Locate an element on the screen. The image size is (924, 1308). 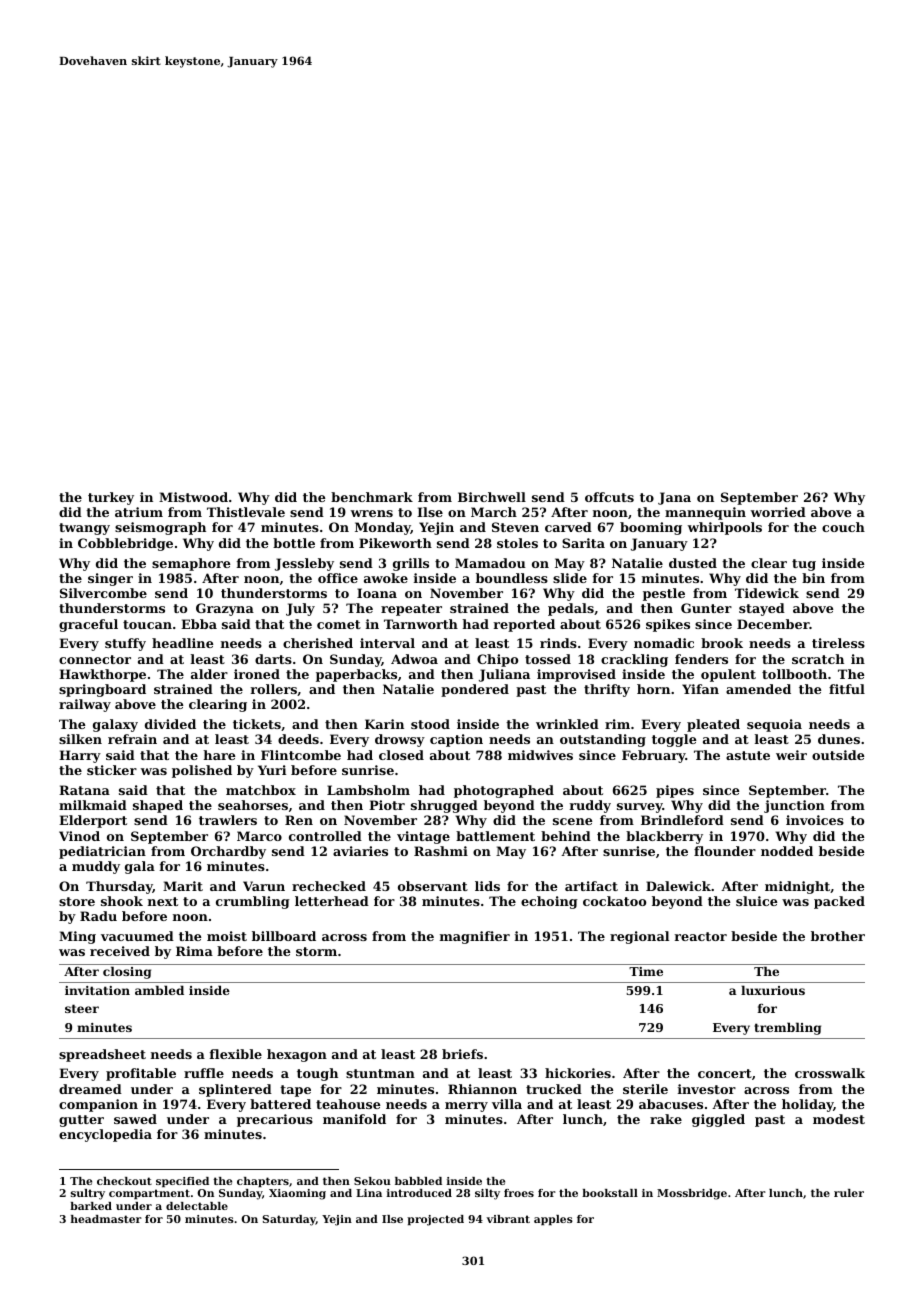
magnifier is located at coordinates (475, 937).
